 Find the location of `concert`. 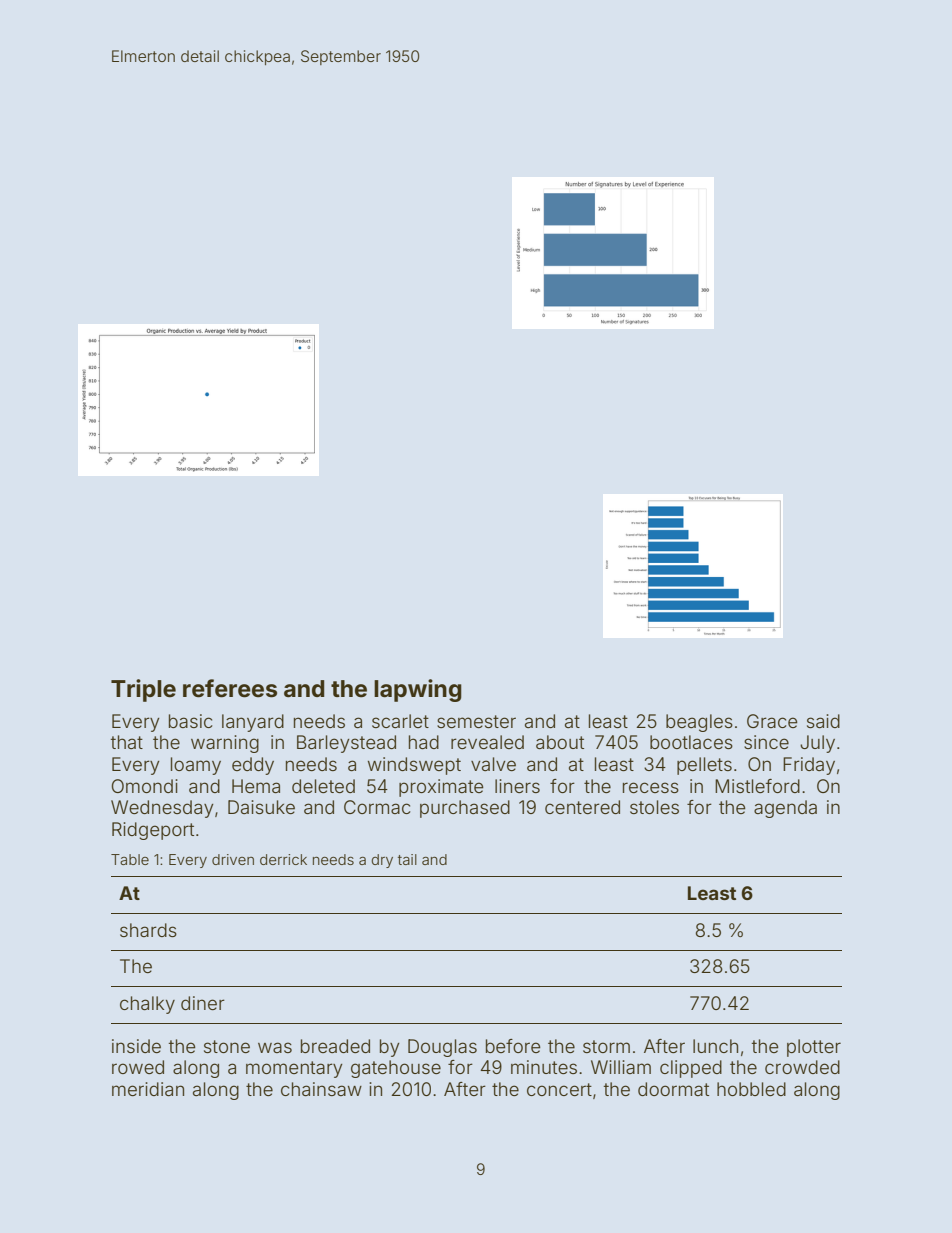

concert is located at coordinates (559, 1089).
